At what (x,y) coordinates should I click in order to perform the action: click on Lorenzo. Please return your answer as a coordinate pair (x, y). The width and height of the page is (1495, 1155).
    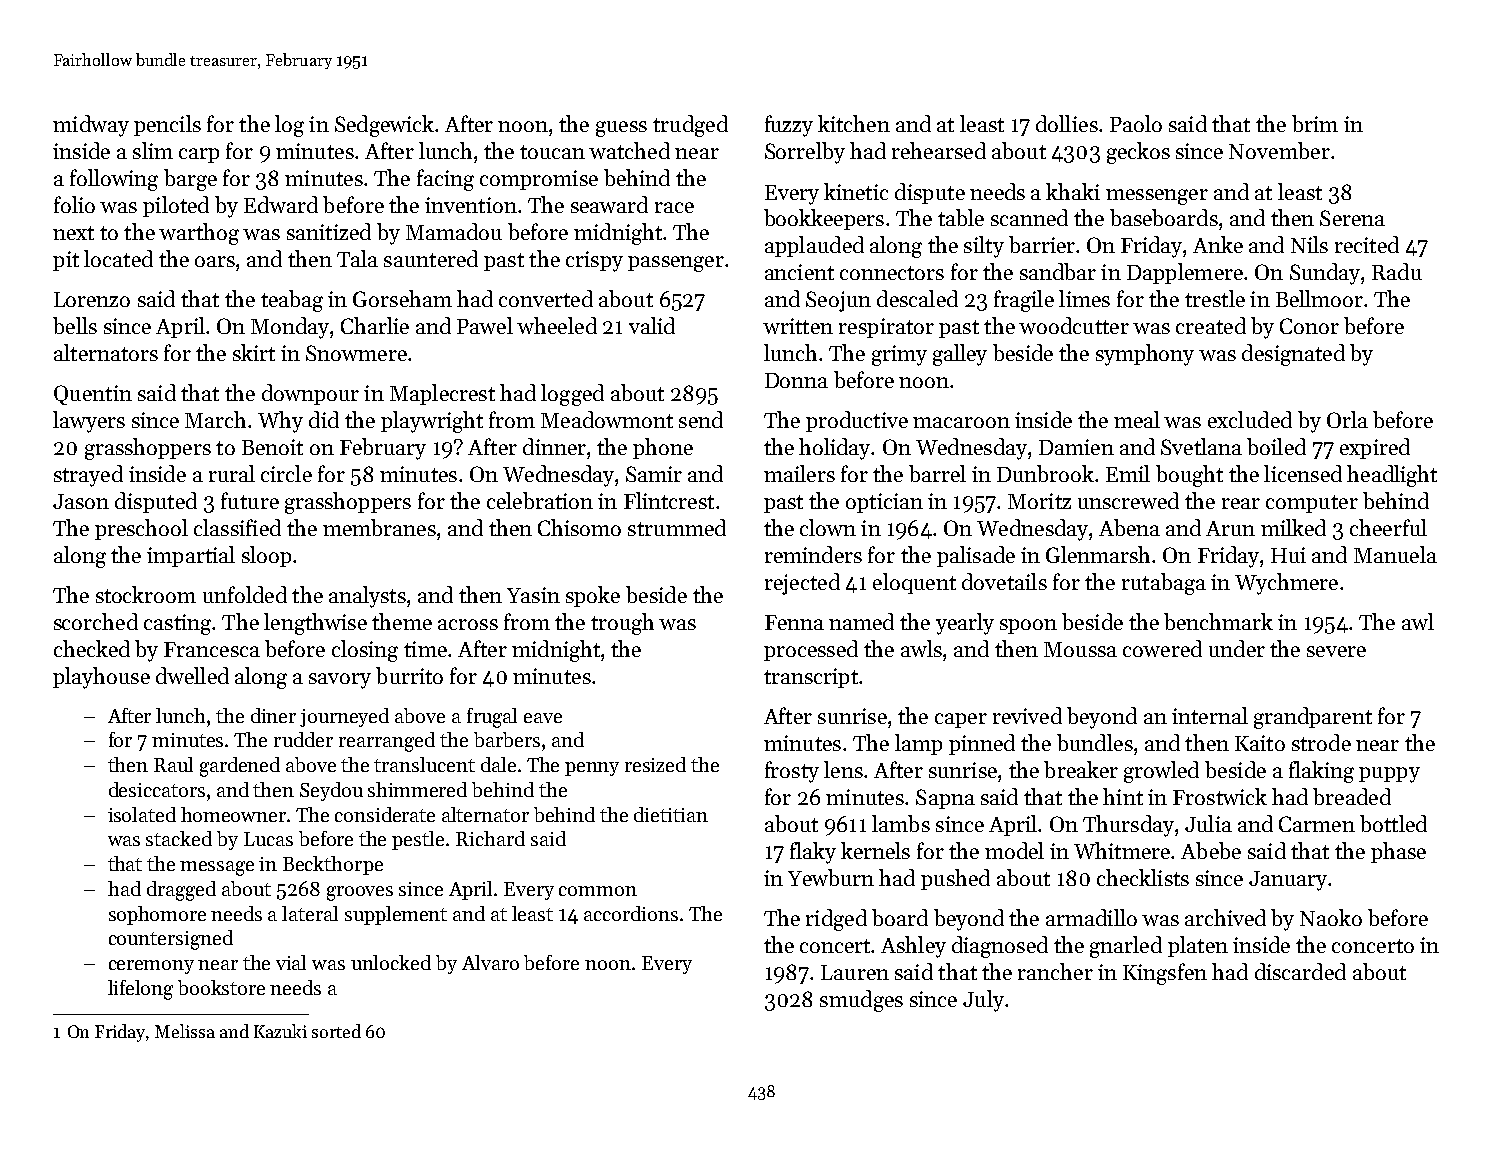
    Looking at the image, I should click on (92, 299).
